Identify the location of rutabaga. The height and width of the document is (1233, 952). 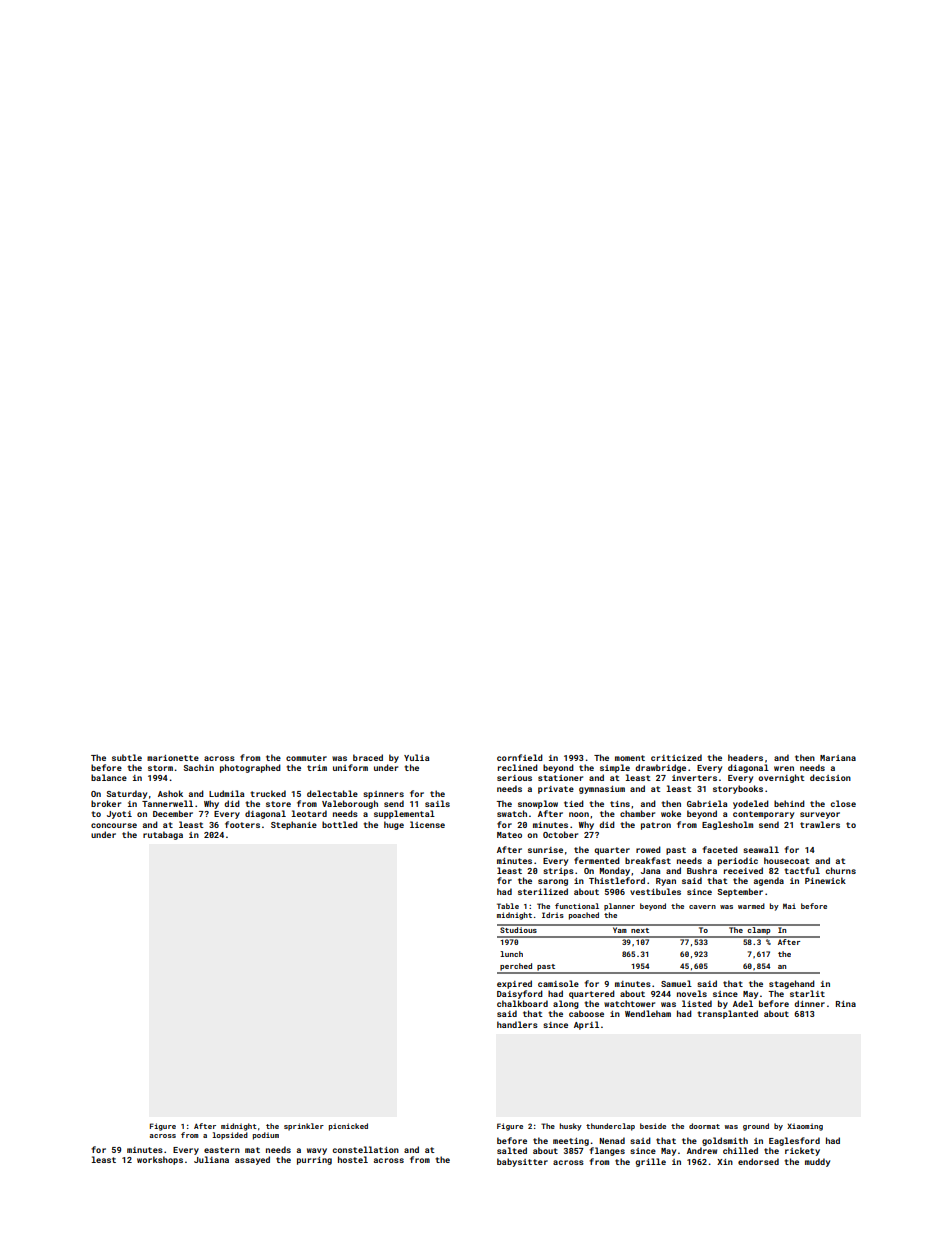
(163, 835).
